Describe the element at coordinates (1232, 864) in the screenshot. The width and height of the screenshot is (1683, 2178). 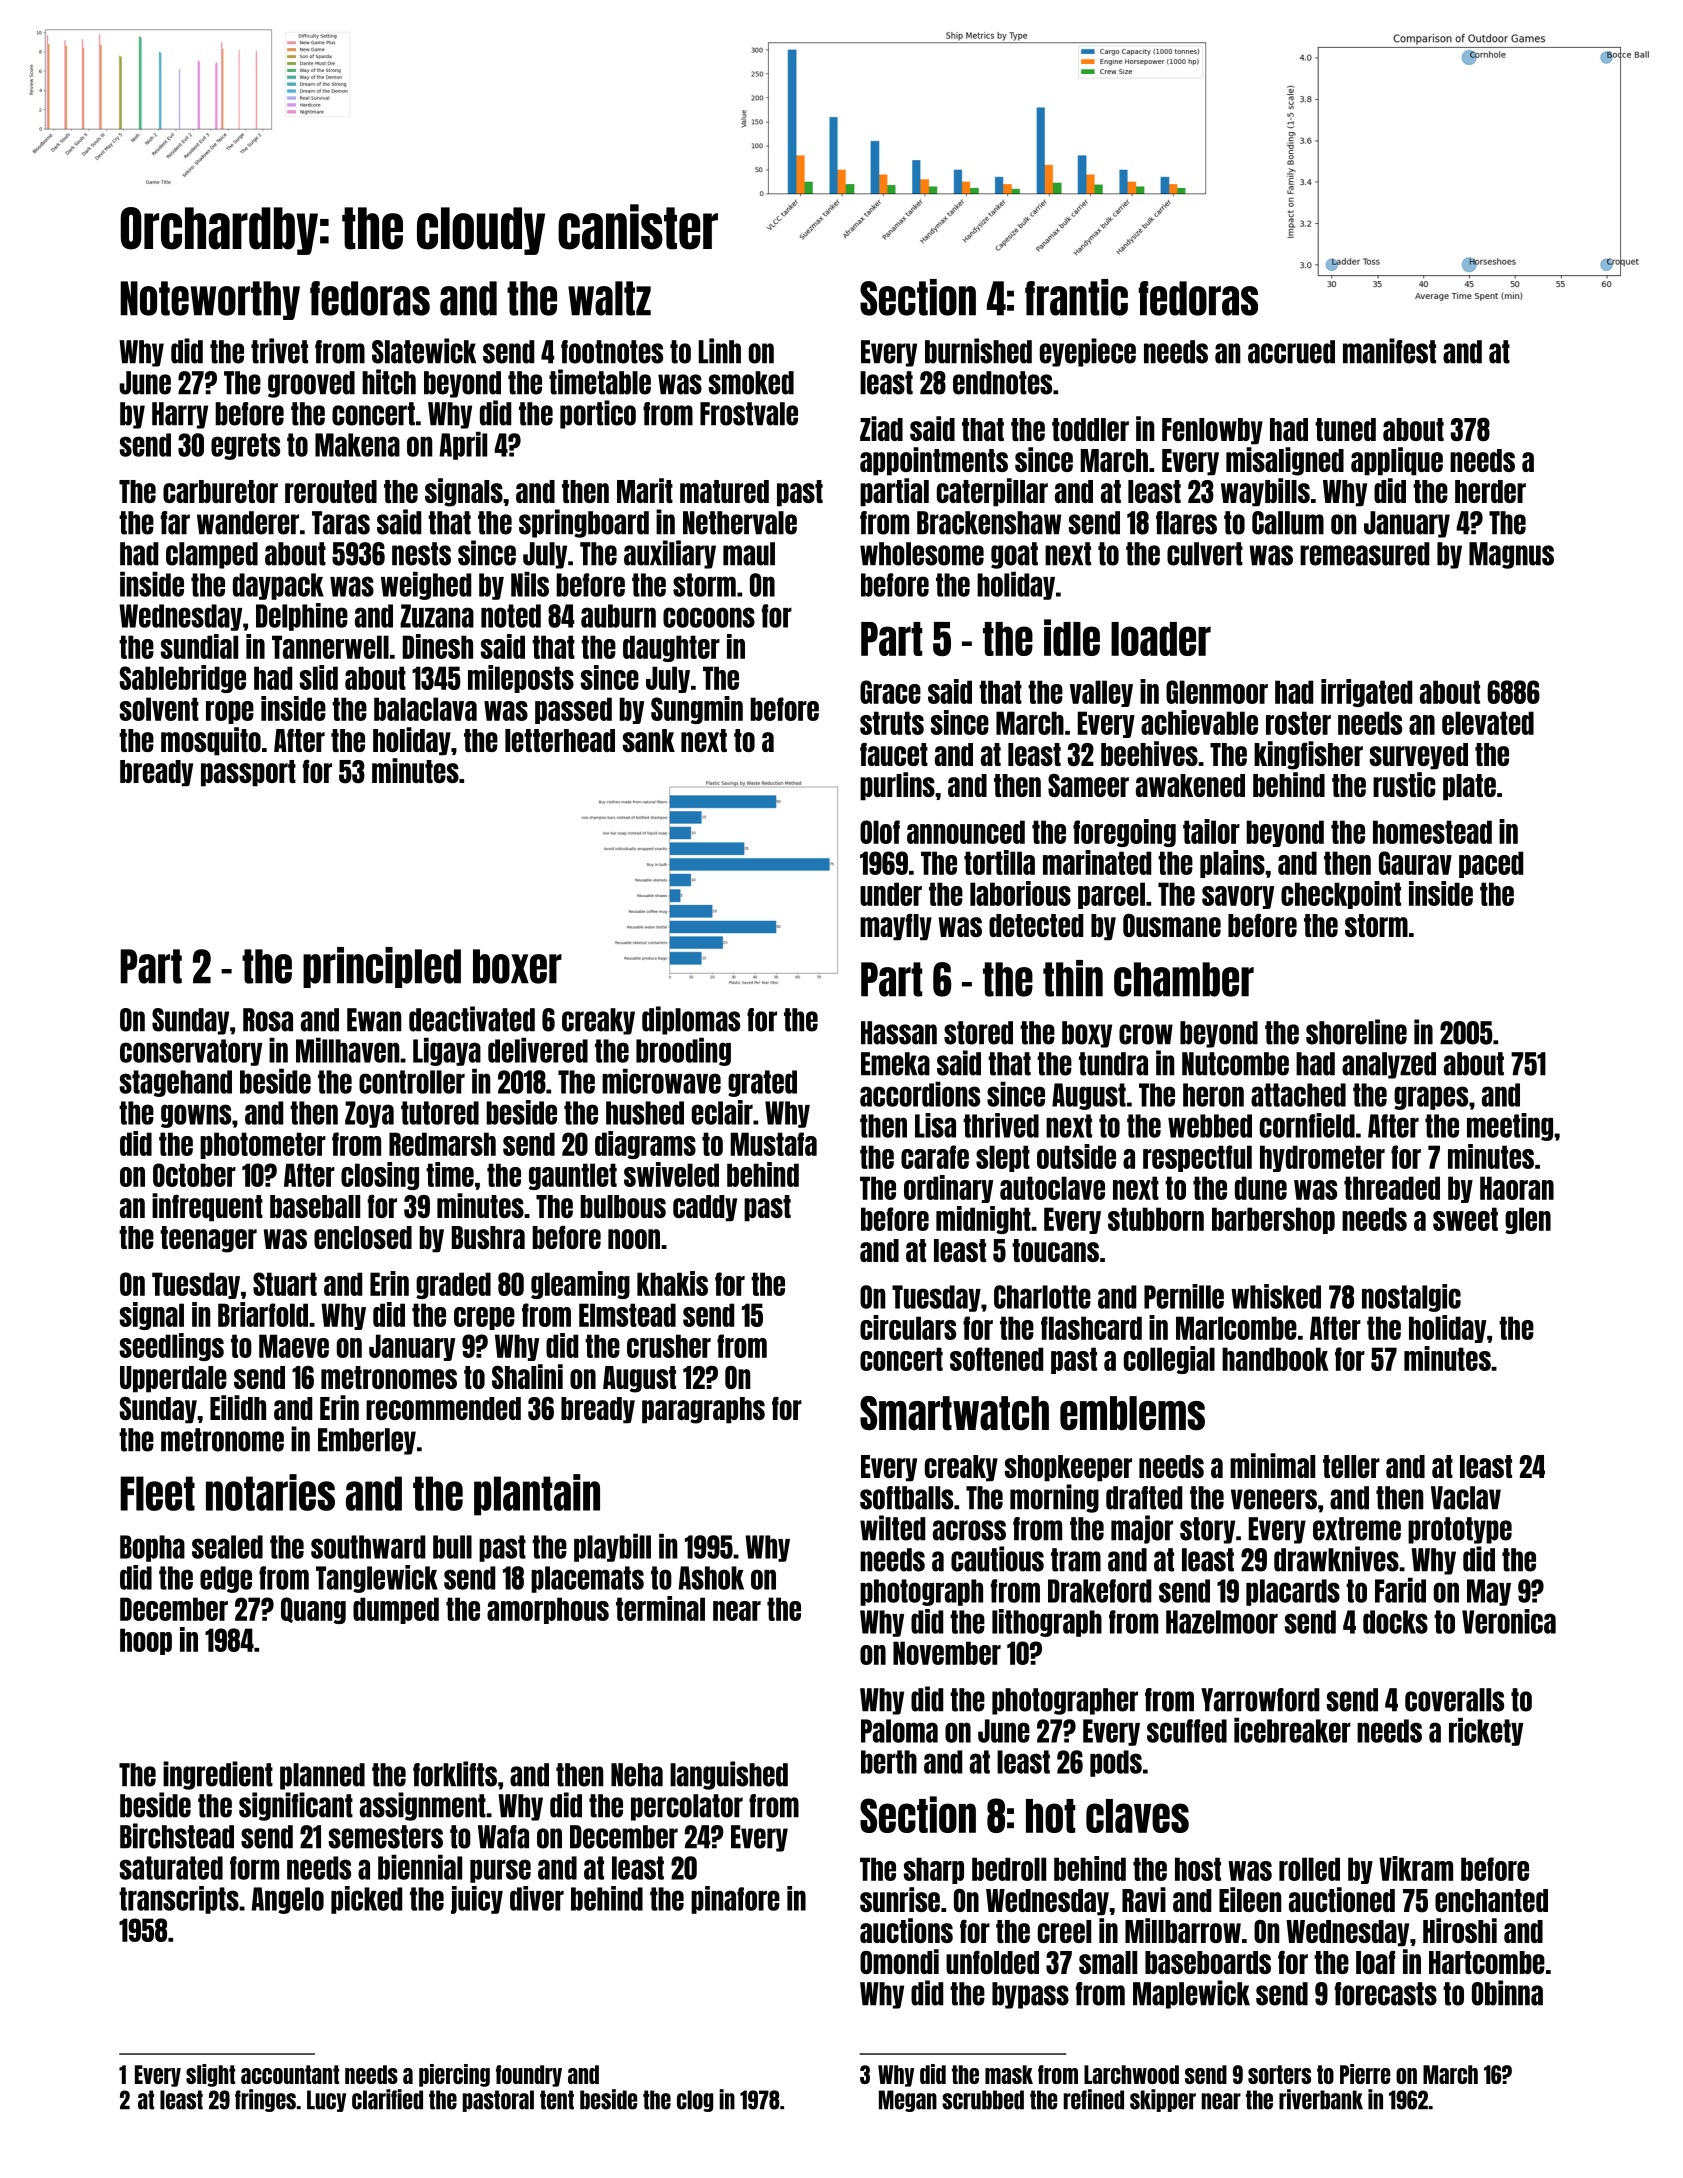
I see `plains` at that location.
